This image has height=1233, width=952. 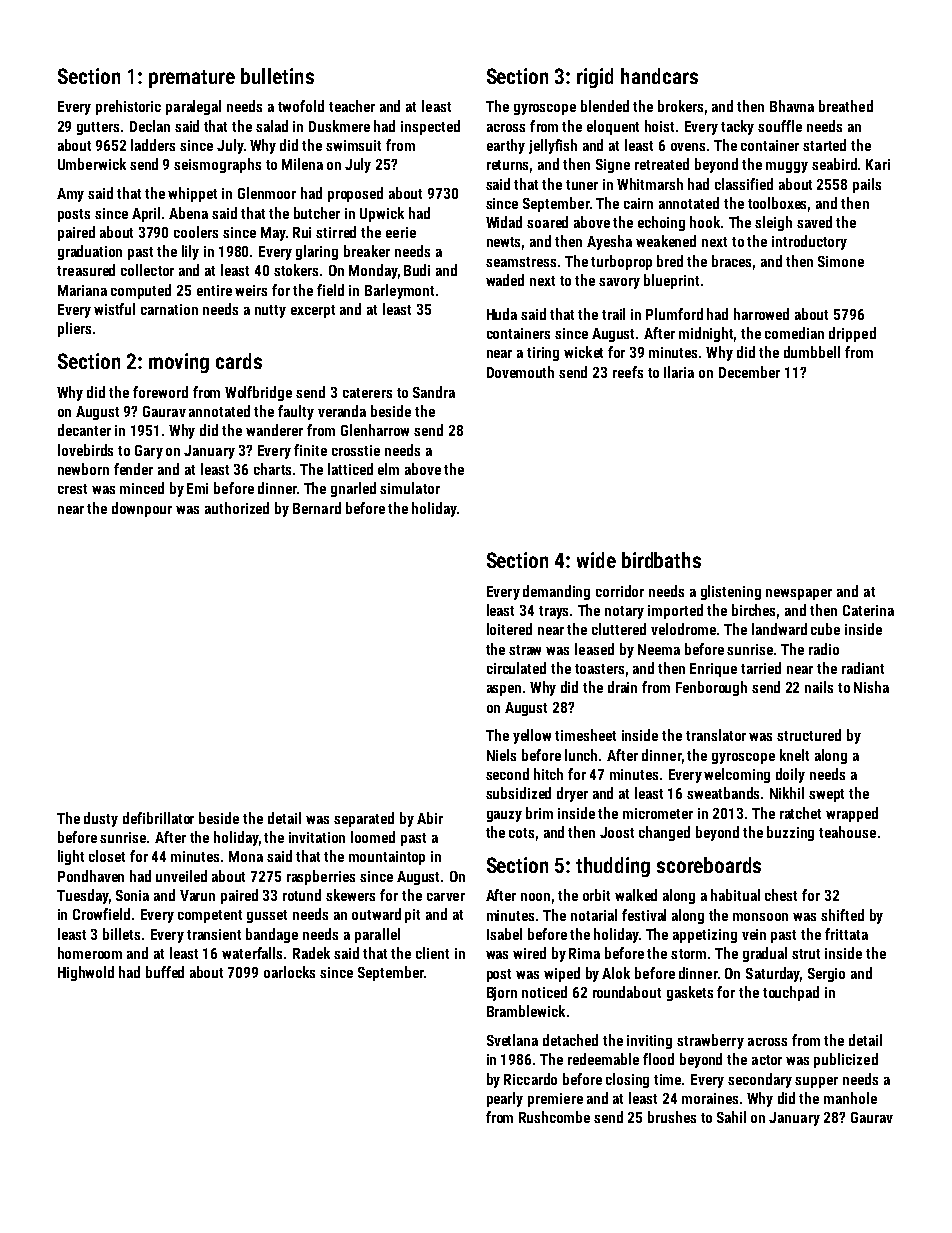 What do you see at coordinates (512, 1040) in the image?
I see `Svetlana` at bounding box center [512, 1040].
